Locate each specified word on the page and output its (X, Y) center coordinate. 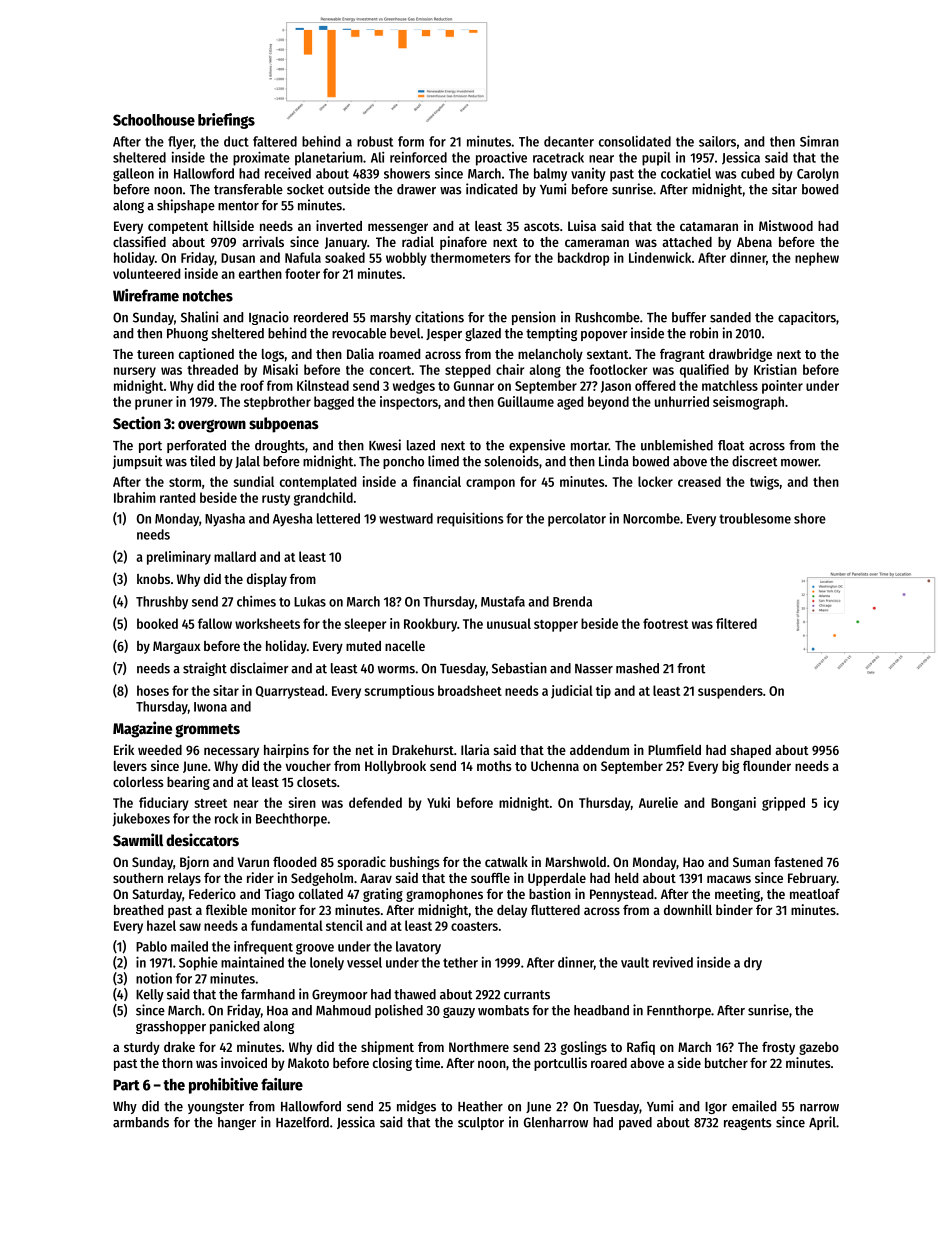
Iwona (210, 707)
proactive (501, 159)
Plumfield (674, 749)
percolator (577, 520)
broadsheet (470, 690)
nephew (817, 259)
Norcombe (651, 518)
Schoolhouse (154, 120)
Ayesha (293, 520)
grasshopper (171, 1027)
